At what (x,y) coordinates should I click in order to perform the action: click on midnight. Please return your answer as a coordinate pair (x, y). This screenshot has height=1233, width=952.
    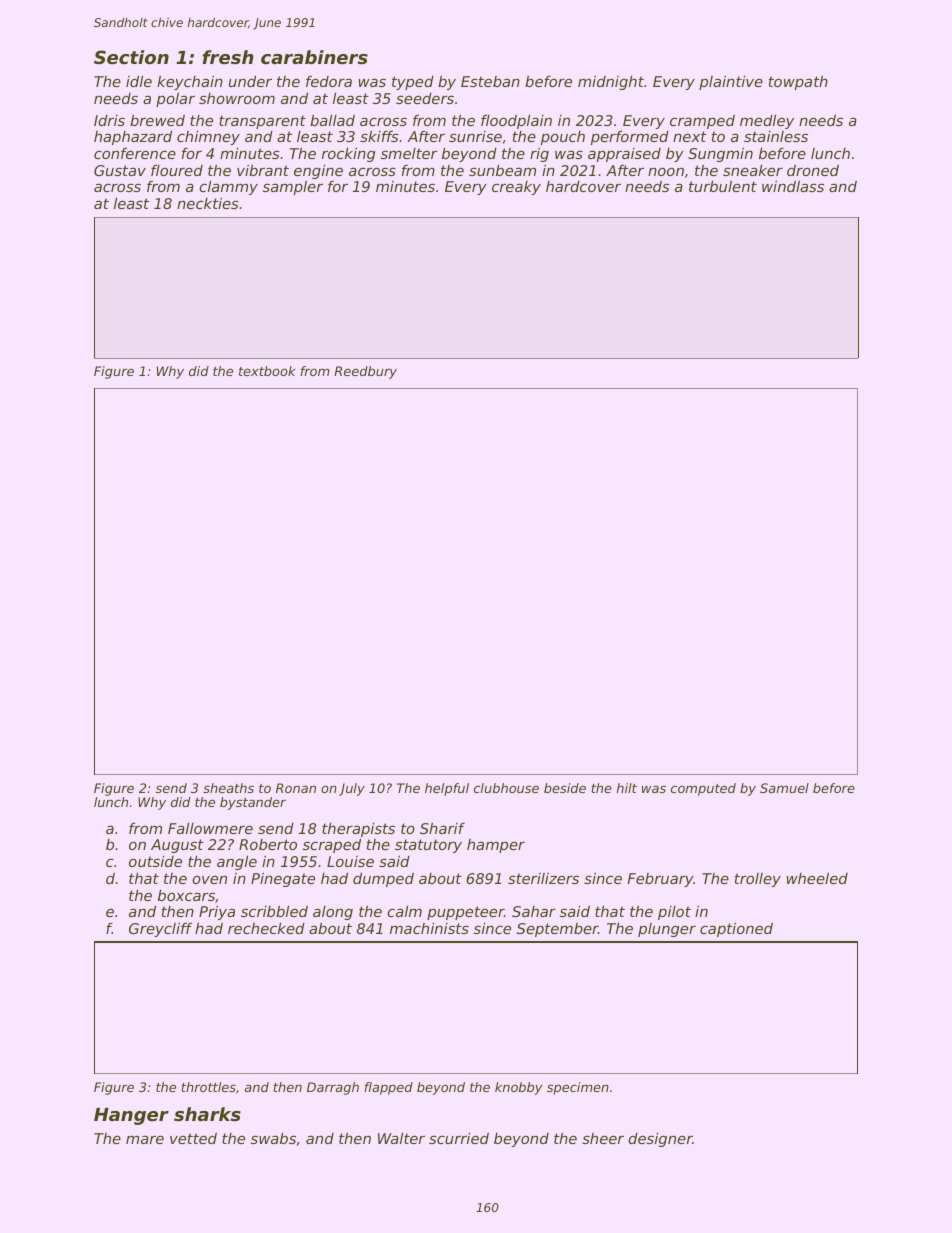
    Looking at the image, I should click on (611, 83).
